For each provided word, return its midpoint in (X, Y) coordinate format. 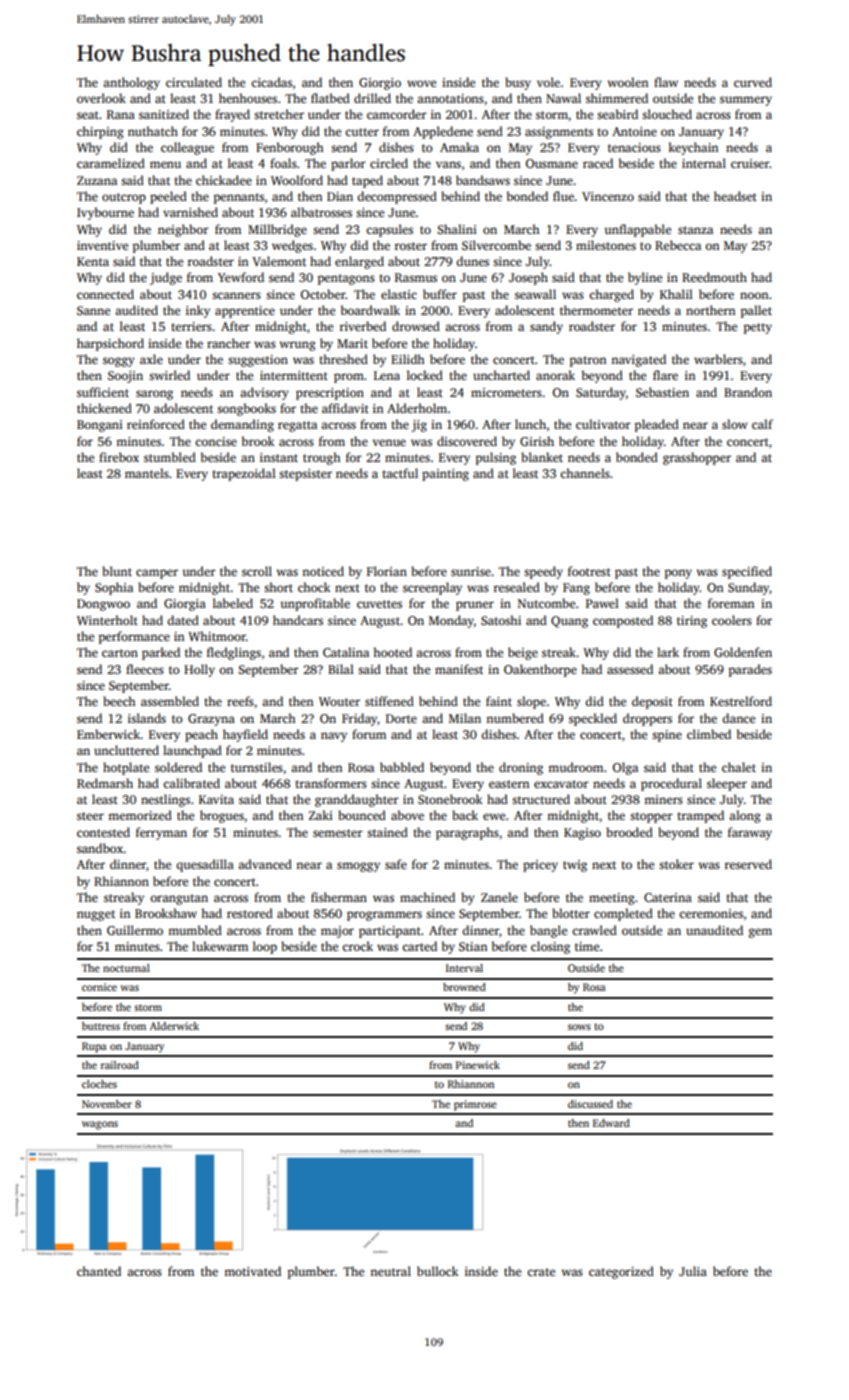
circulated (194, 82)
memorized (140, 815)
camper (157, 574)
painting (445, 475)
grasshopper (697, 458)
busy (518, 83)
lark (668, 652)
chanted (99, 1271)
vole (548, 82)
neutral (390, 1271)
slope (531, 702)
